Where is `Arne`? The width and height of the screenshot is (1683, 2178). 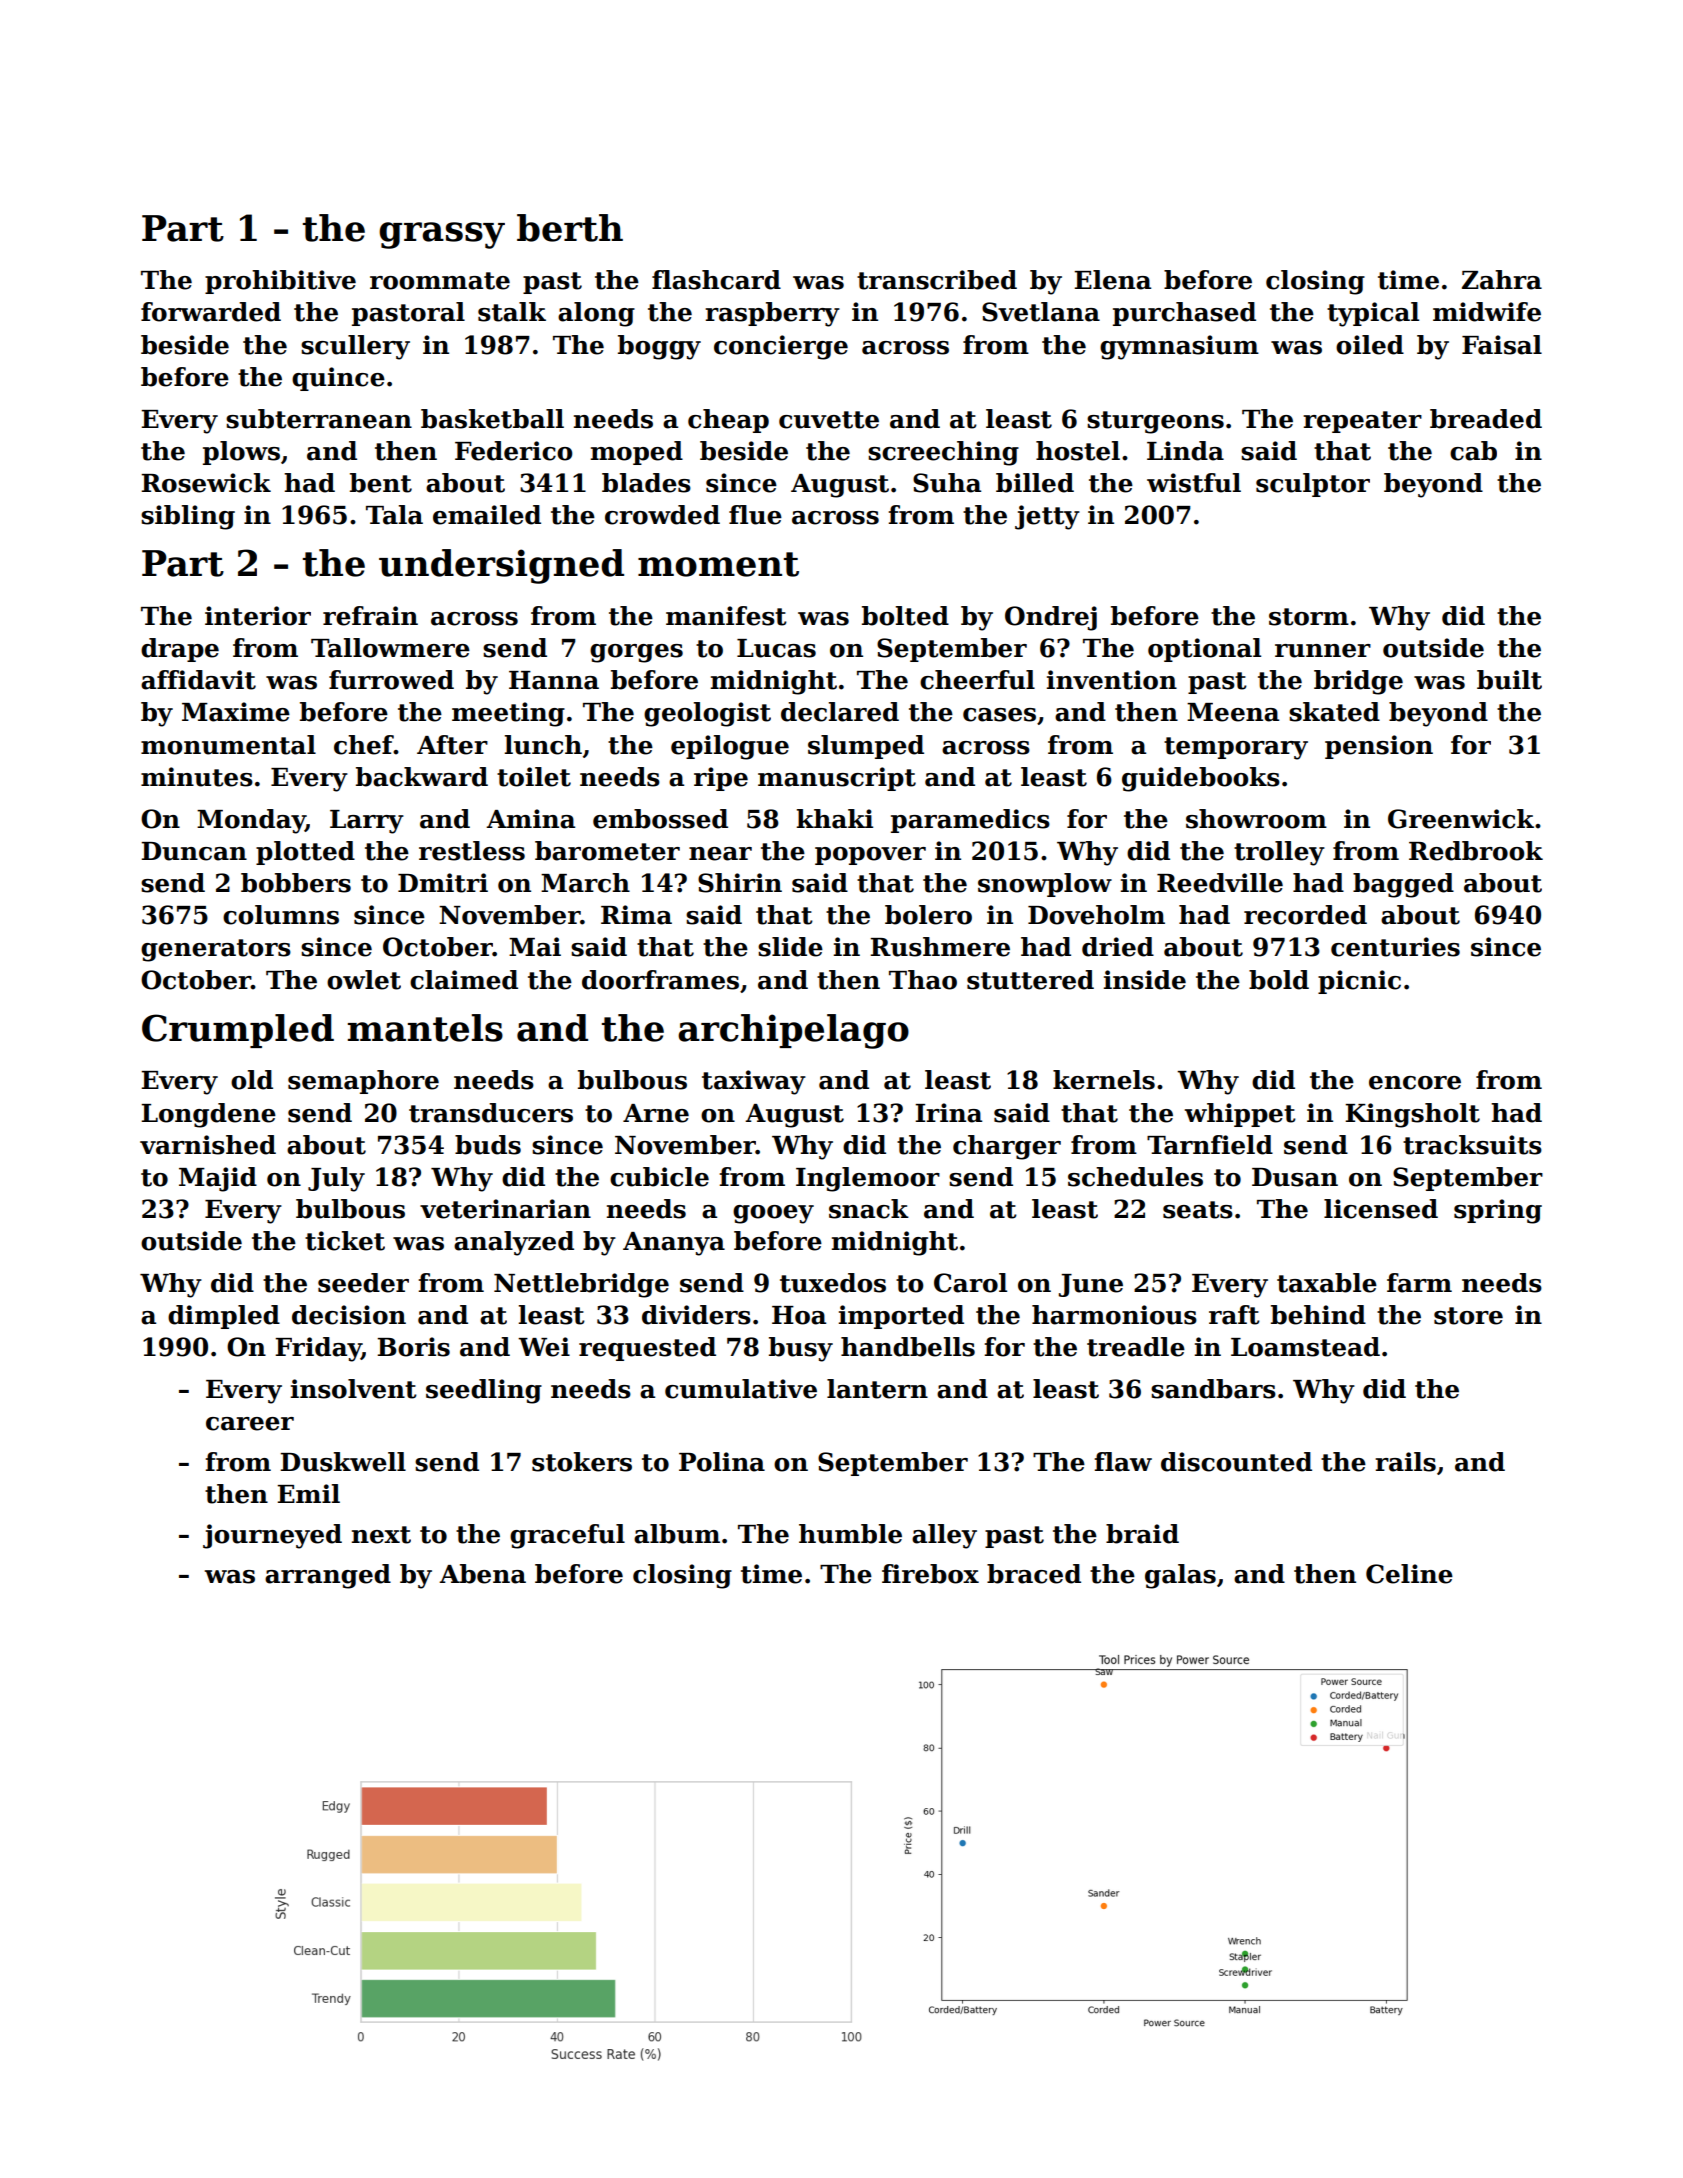
Arne is located at coordinates (656, 1113).
